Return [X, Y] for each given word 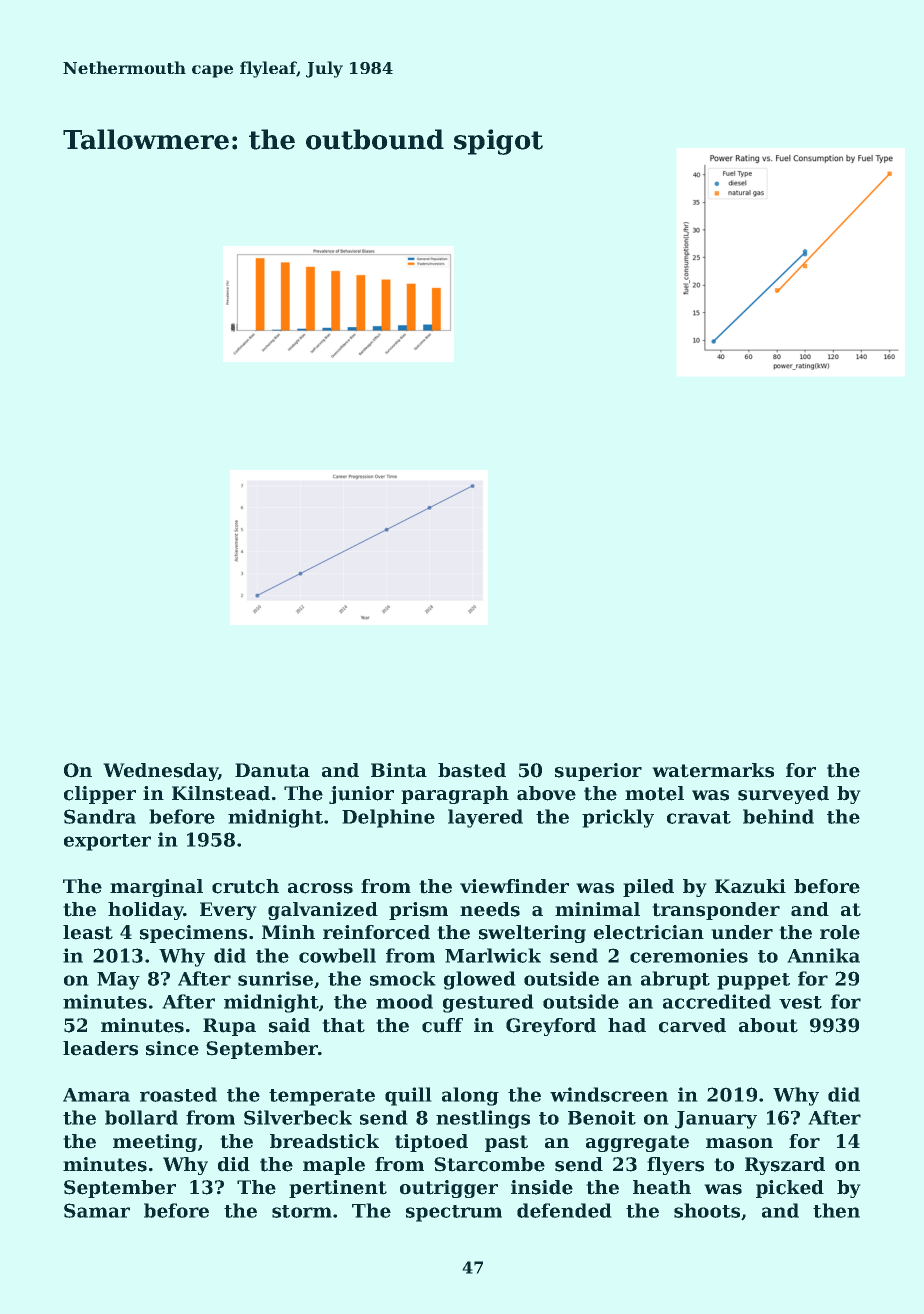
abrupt [675, 980]
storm [301, 1211]
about [768, 1025]
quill [408, 1096]
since [172, 1048]
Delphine [388, 818]
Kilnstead [221, 793]
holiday [146, 911]
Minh [288, 932]
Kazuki [750, 886]
